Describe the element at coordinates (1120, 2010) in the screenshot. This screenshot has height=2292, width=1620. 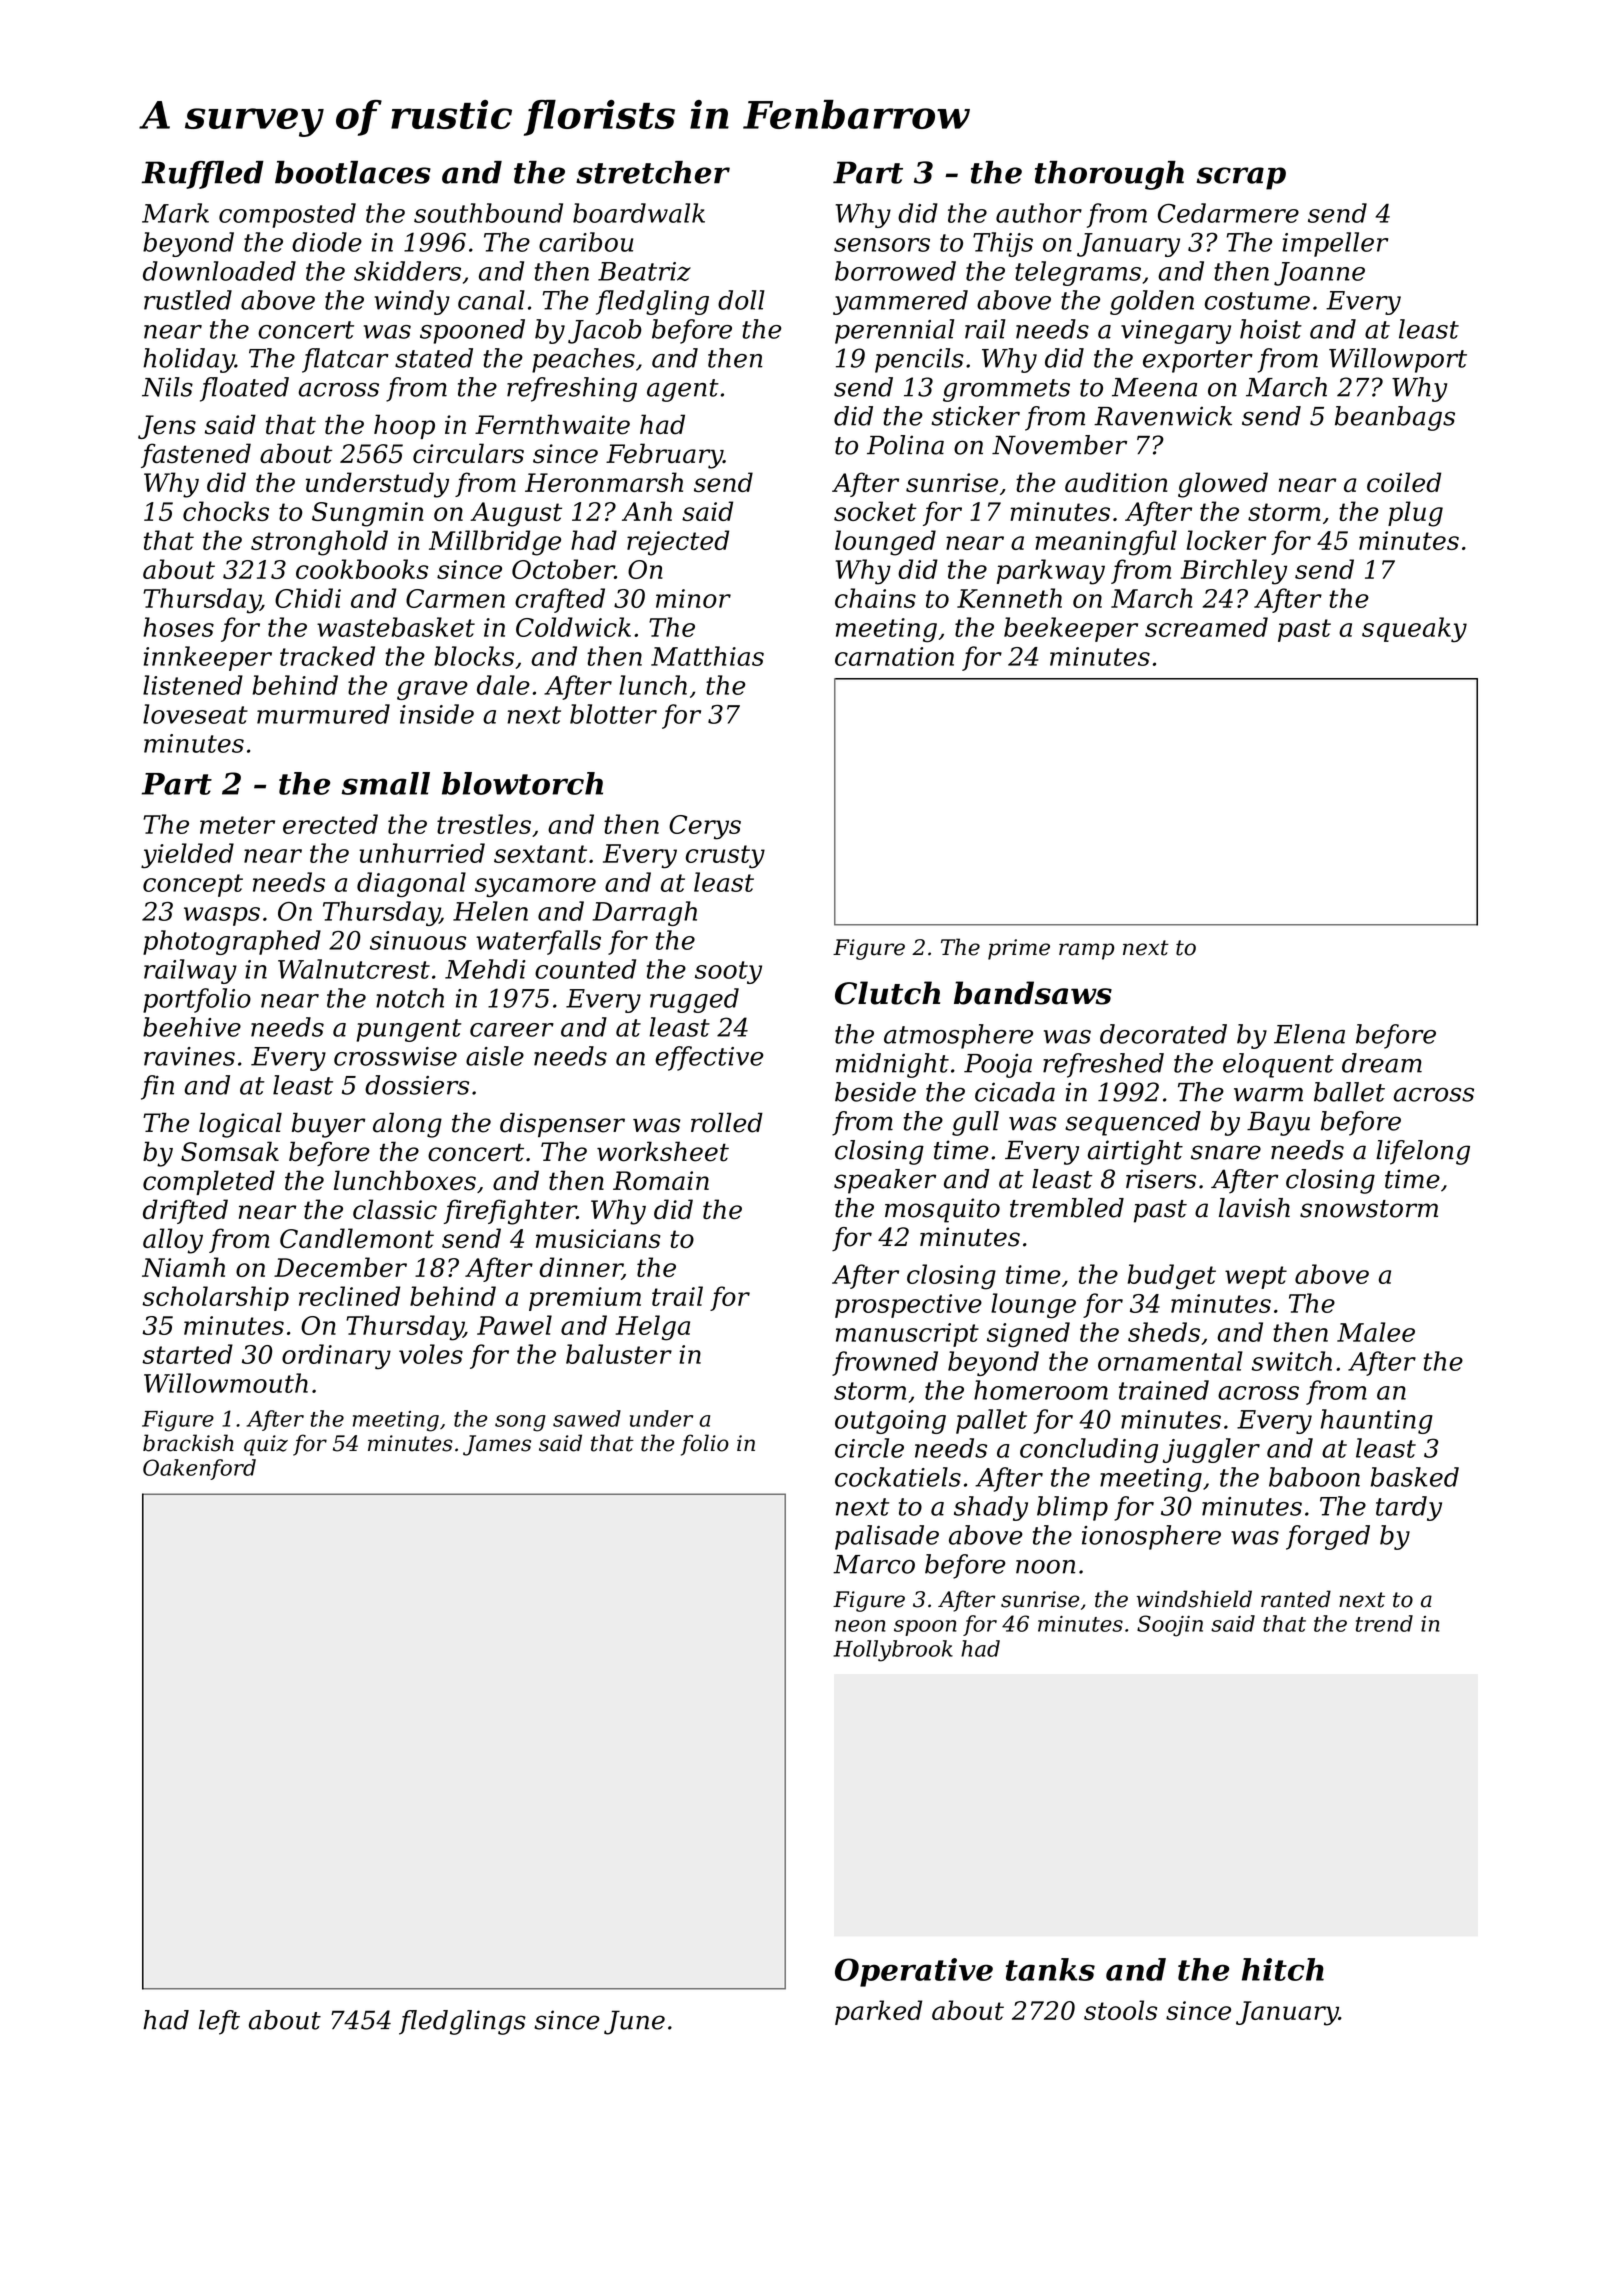
I see `stools` at that location.
